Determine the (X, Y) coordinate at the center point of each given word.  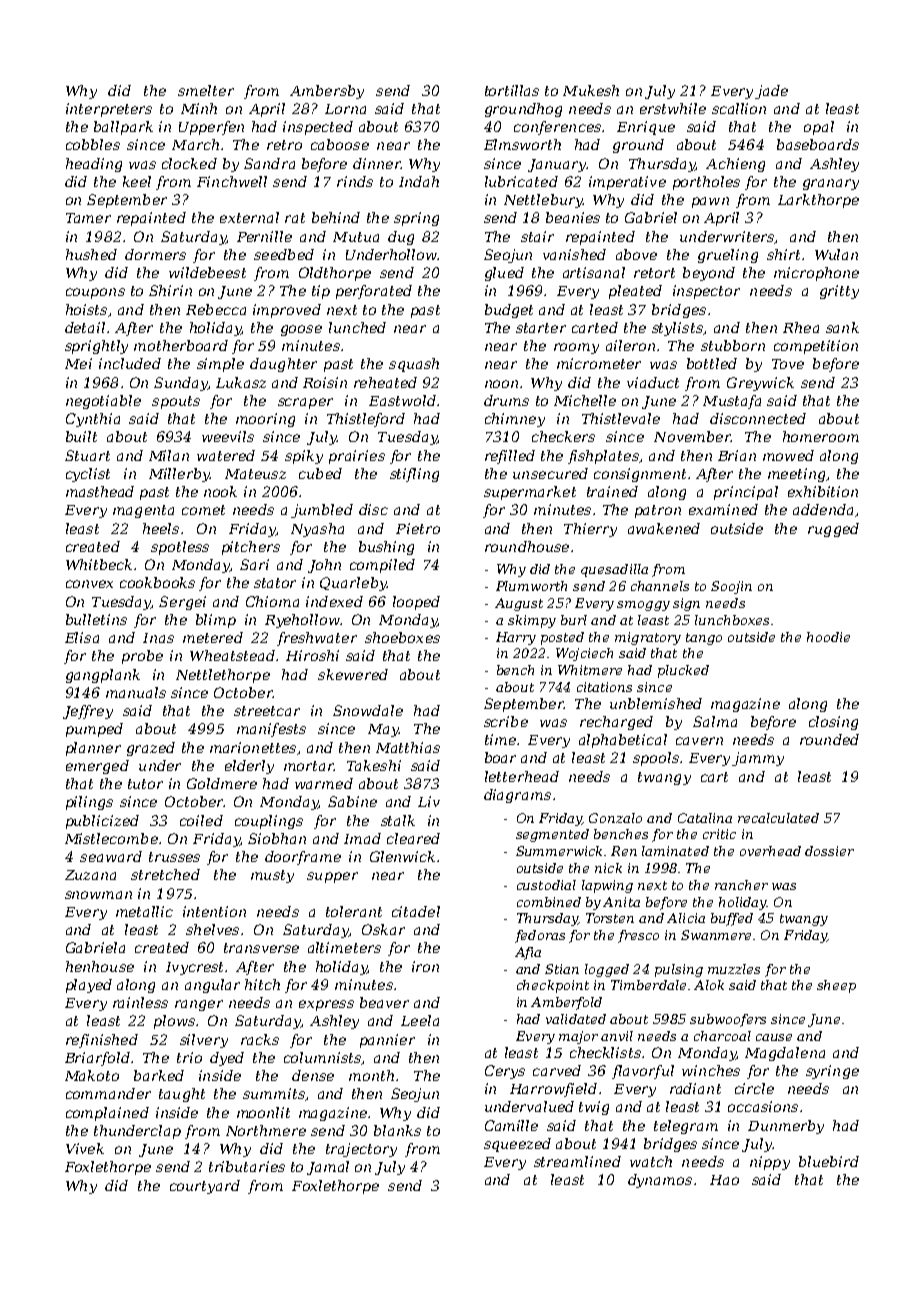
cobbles (93, 144)
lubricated (521, 181)
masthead (100, 491)
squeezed (517, 1145)
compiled (382, 566)
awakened (664, 528)
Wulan (836, 254)
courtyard (205, 1187)
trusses (174, 857)
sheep (836, 986)
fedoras (540, 936)
